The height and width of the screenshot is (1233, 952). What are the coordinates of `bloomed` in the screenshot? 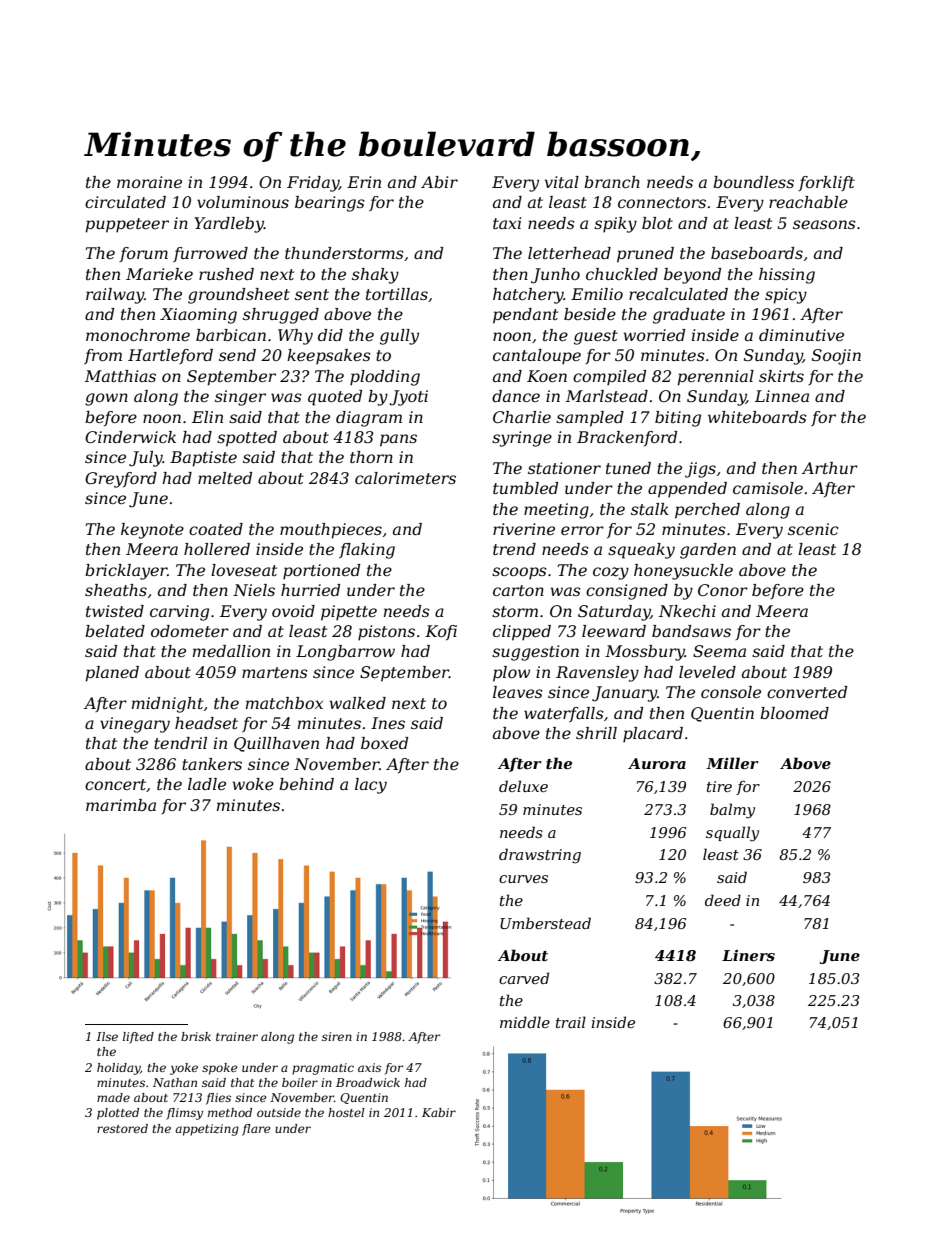 It's located at (794, 713).
